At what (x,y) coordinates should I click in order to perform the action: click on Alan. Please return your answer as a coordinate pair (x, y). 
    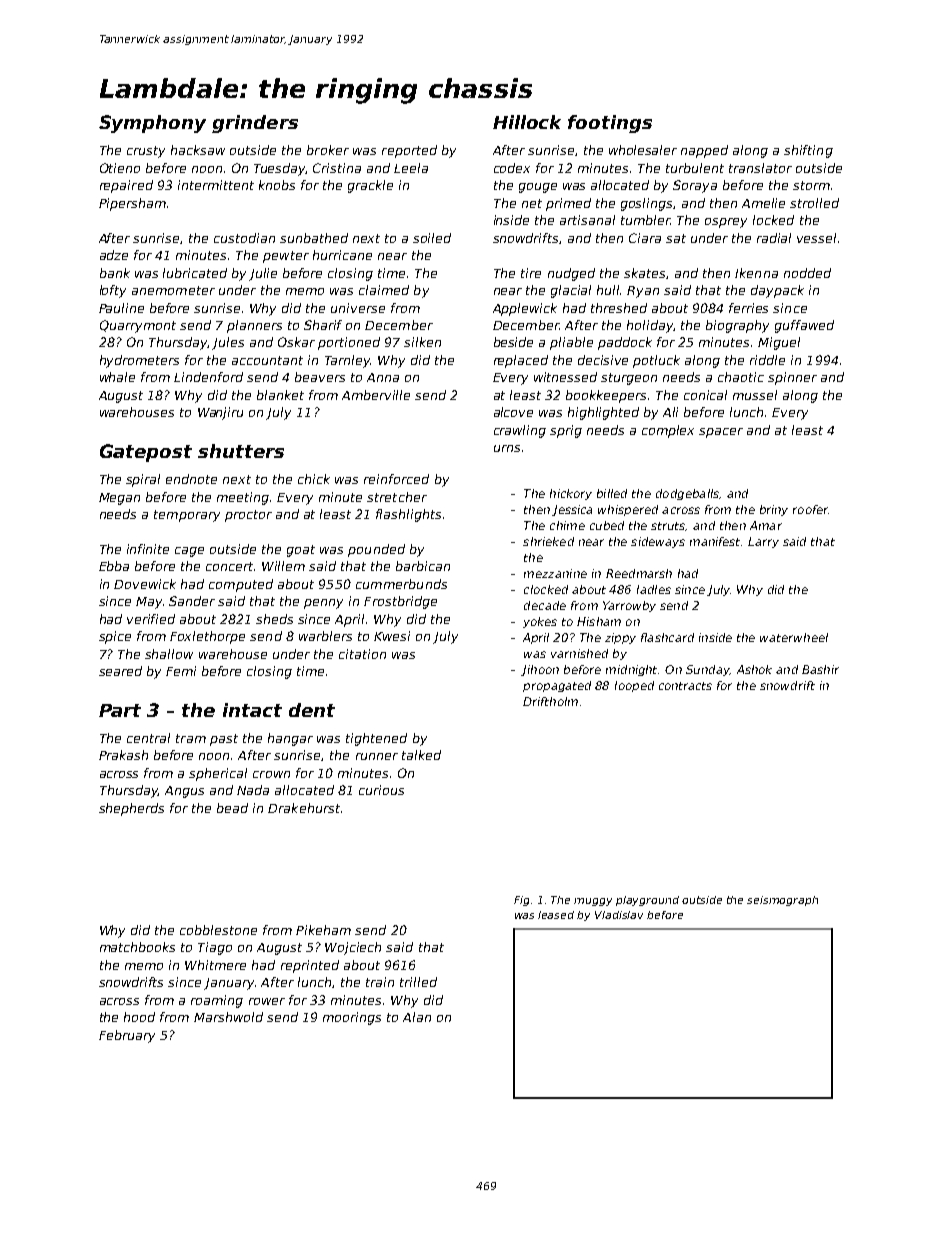
    Looking at the image, I should click on (417, 1017).
